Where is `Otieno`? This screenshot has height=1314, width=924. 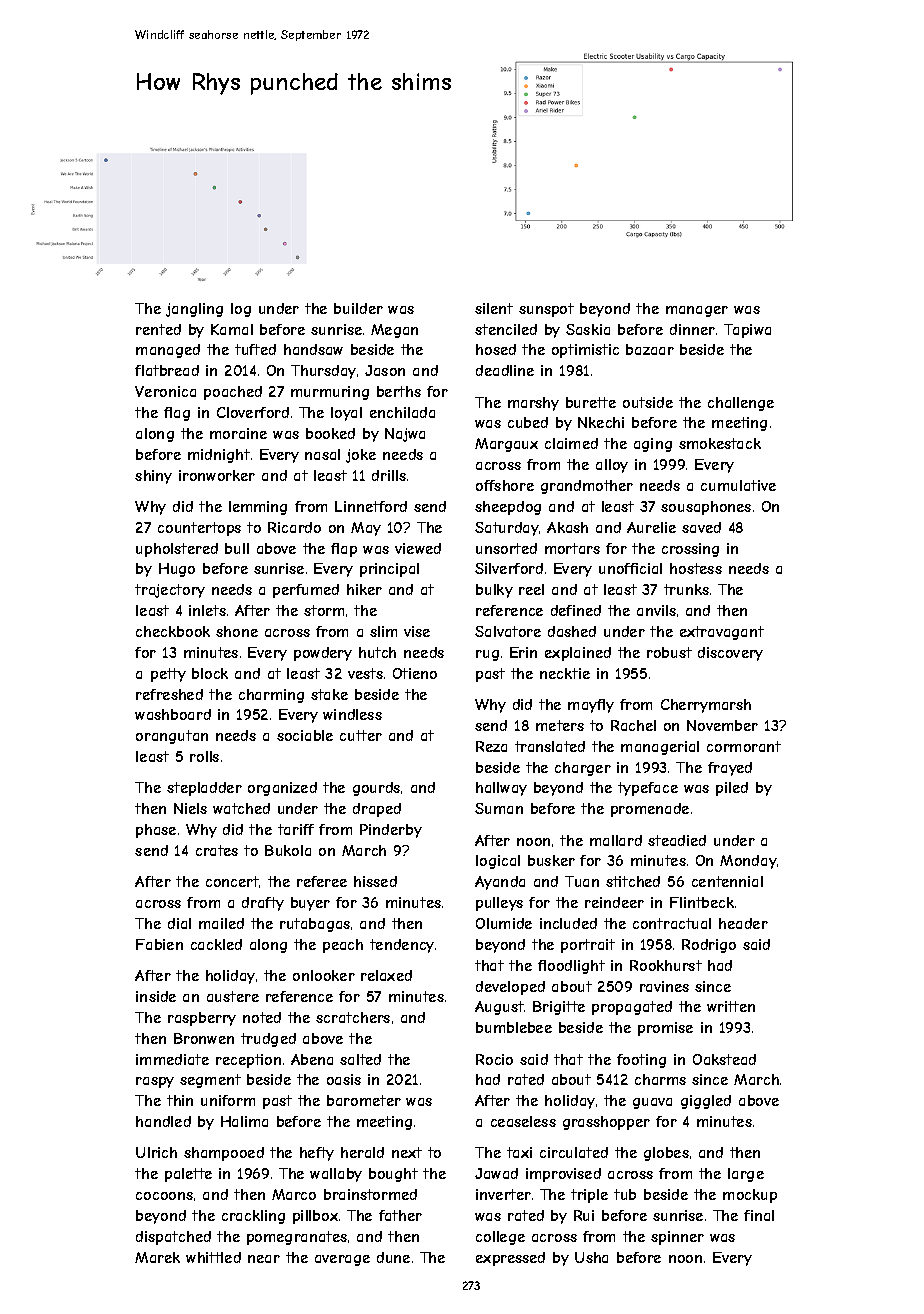 Otieno is located at coordinates (415, 673).
